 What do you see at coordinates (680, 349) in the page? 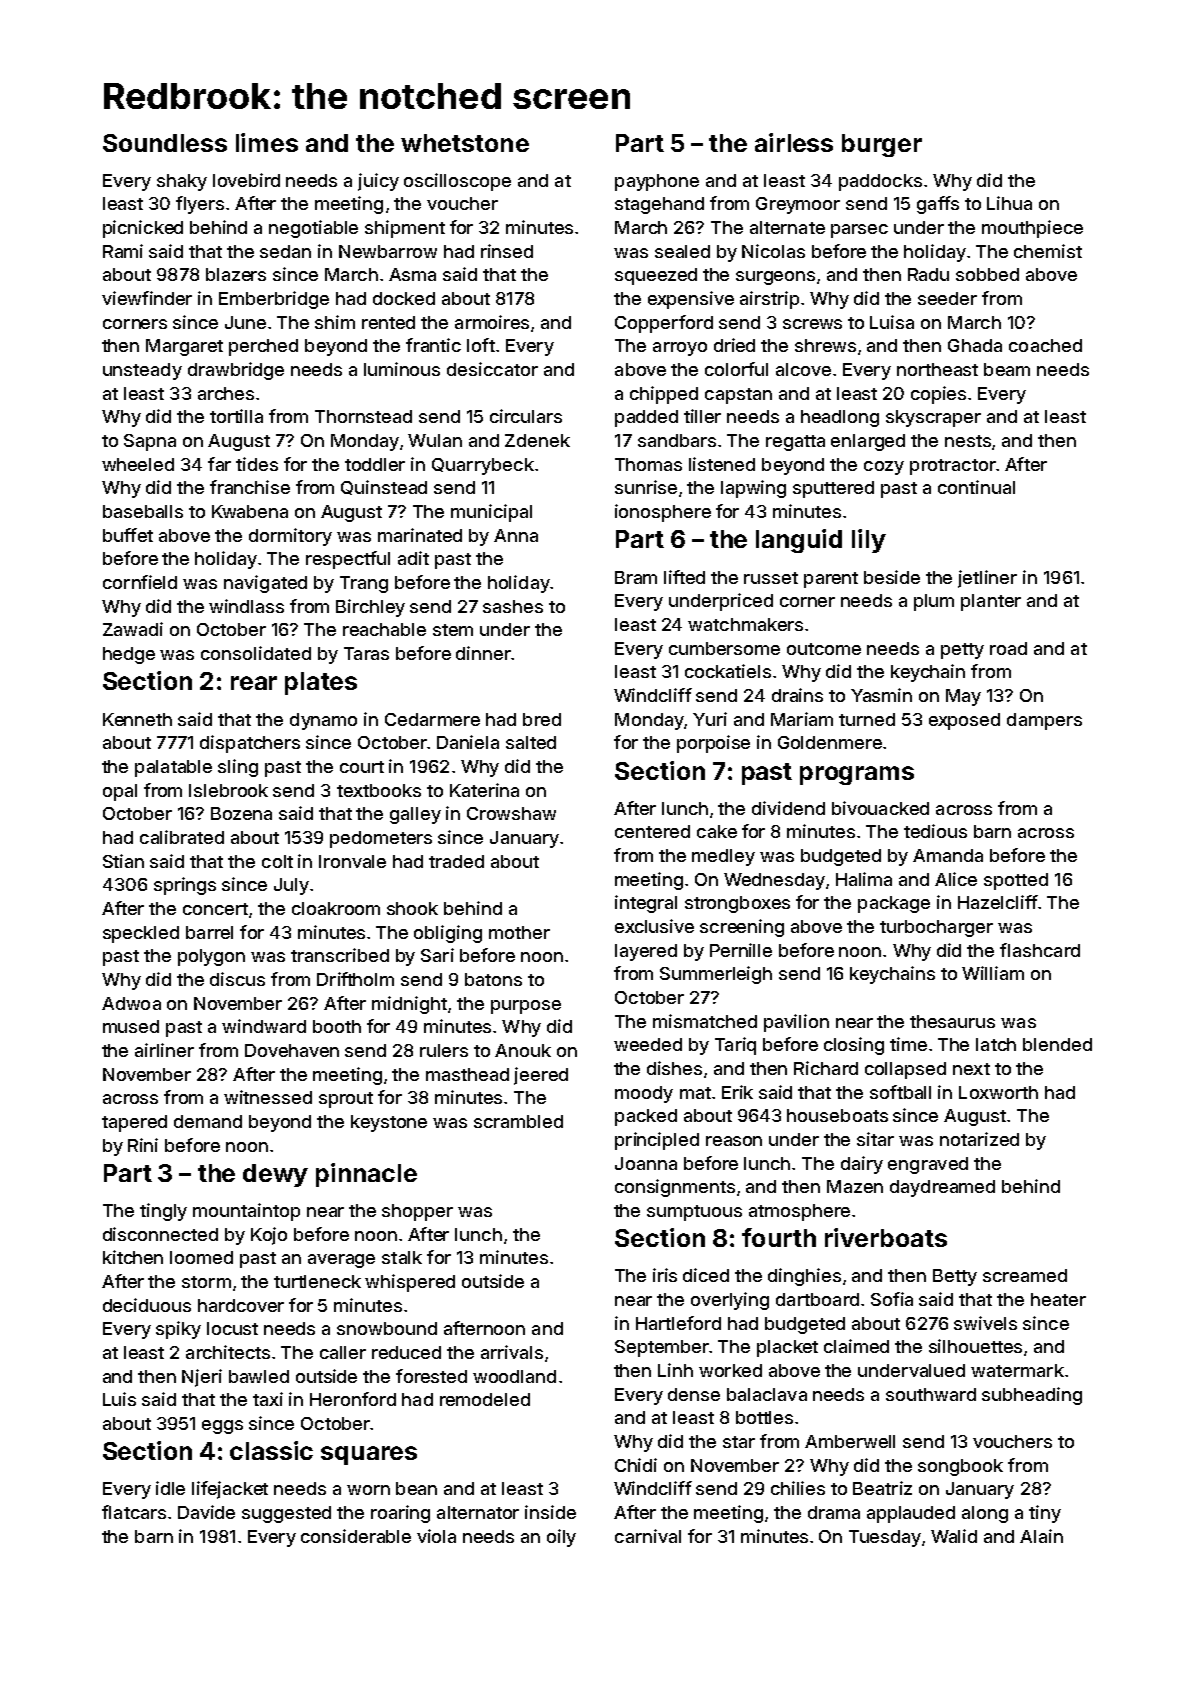
I see `arroyo` at bounding box center [680, 349].
